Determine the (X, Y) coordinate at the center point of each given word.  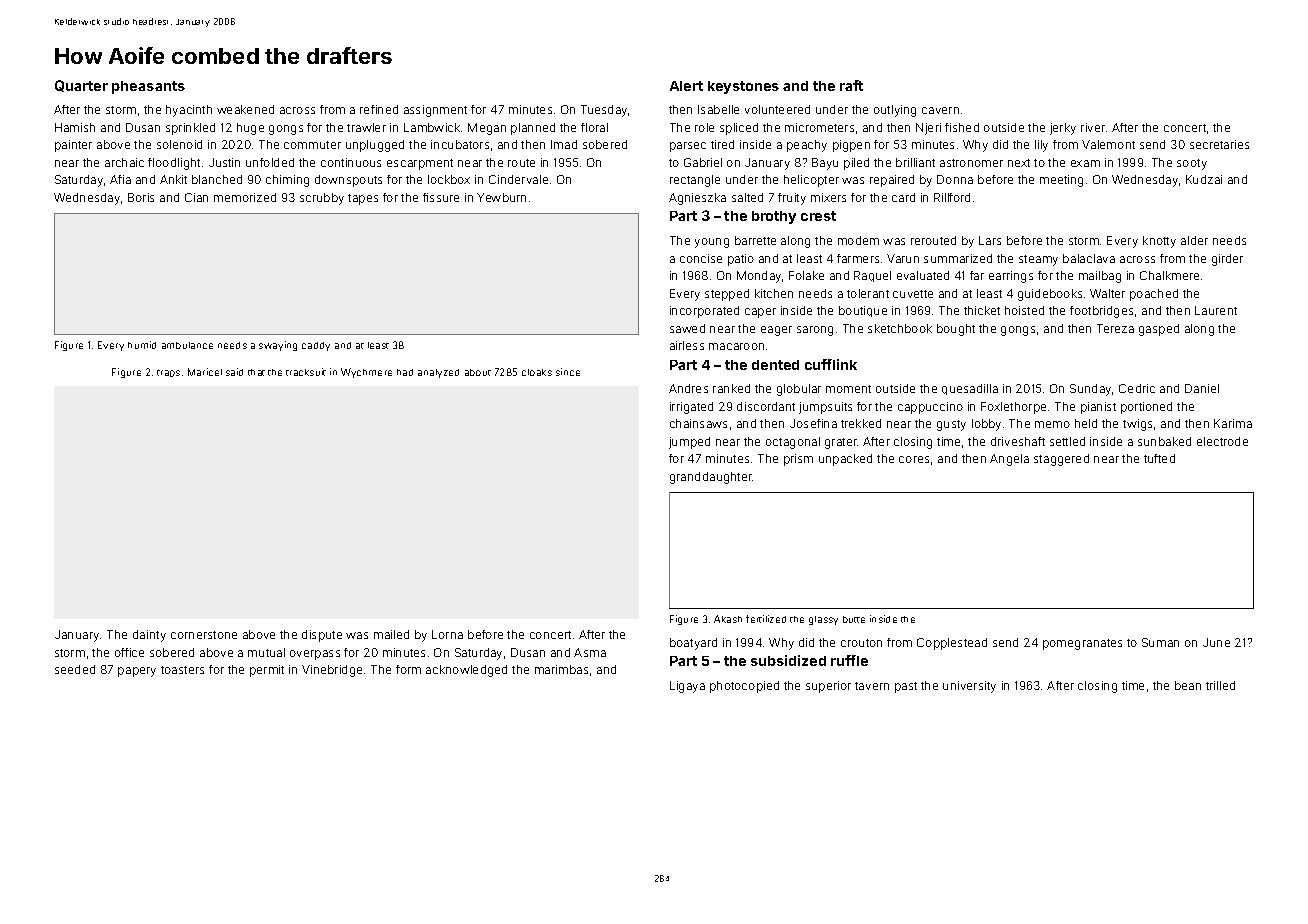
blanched (217, 179)
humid (142, 345)
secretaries (1219, 144)
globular (799, 390)
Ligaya (687, 687)
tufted (1159, 458)
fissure (441, 197)
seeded (75, 669)
